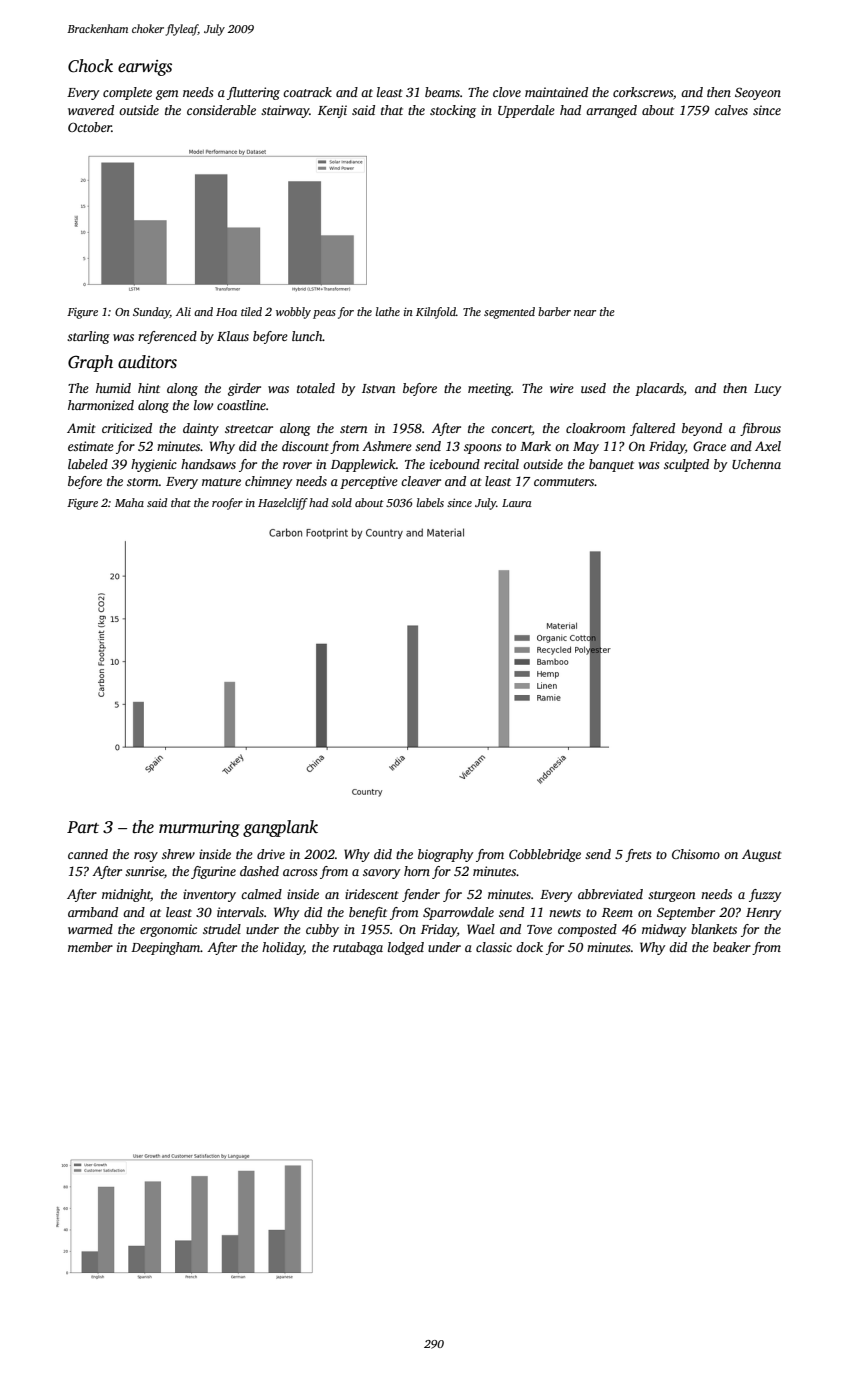 This screenshot has height=1400, width=849. What do you see at coordinates (280, 828) in the screenshot?
I see `gangplank` at bounding box center [280, 828].
